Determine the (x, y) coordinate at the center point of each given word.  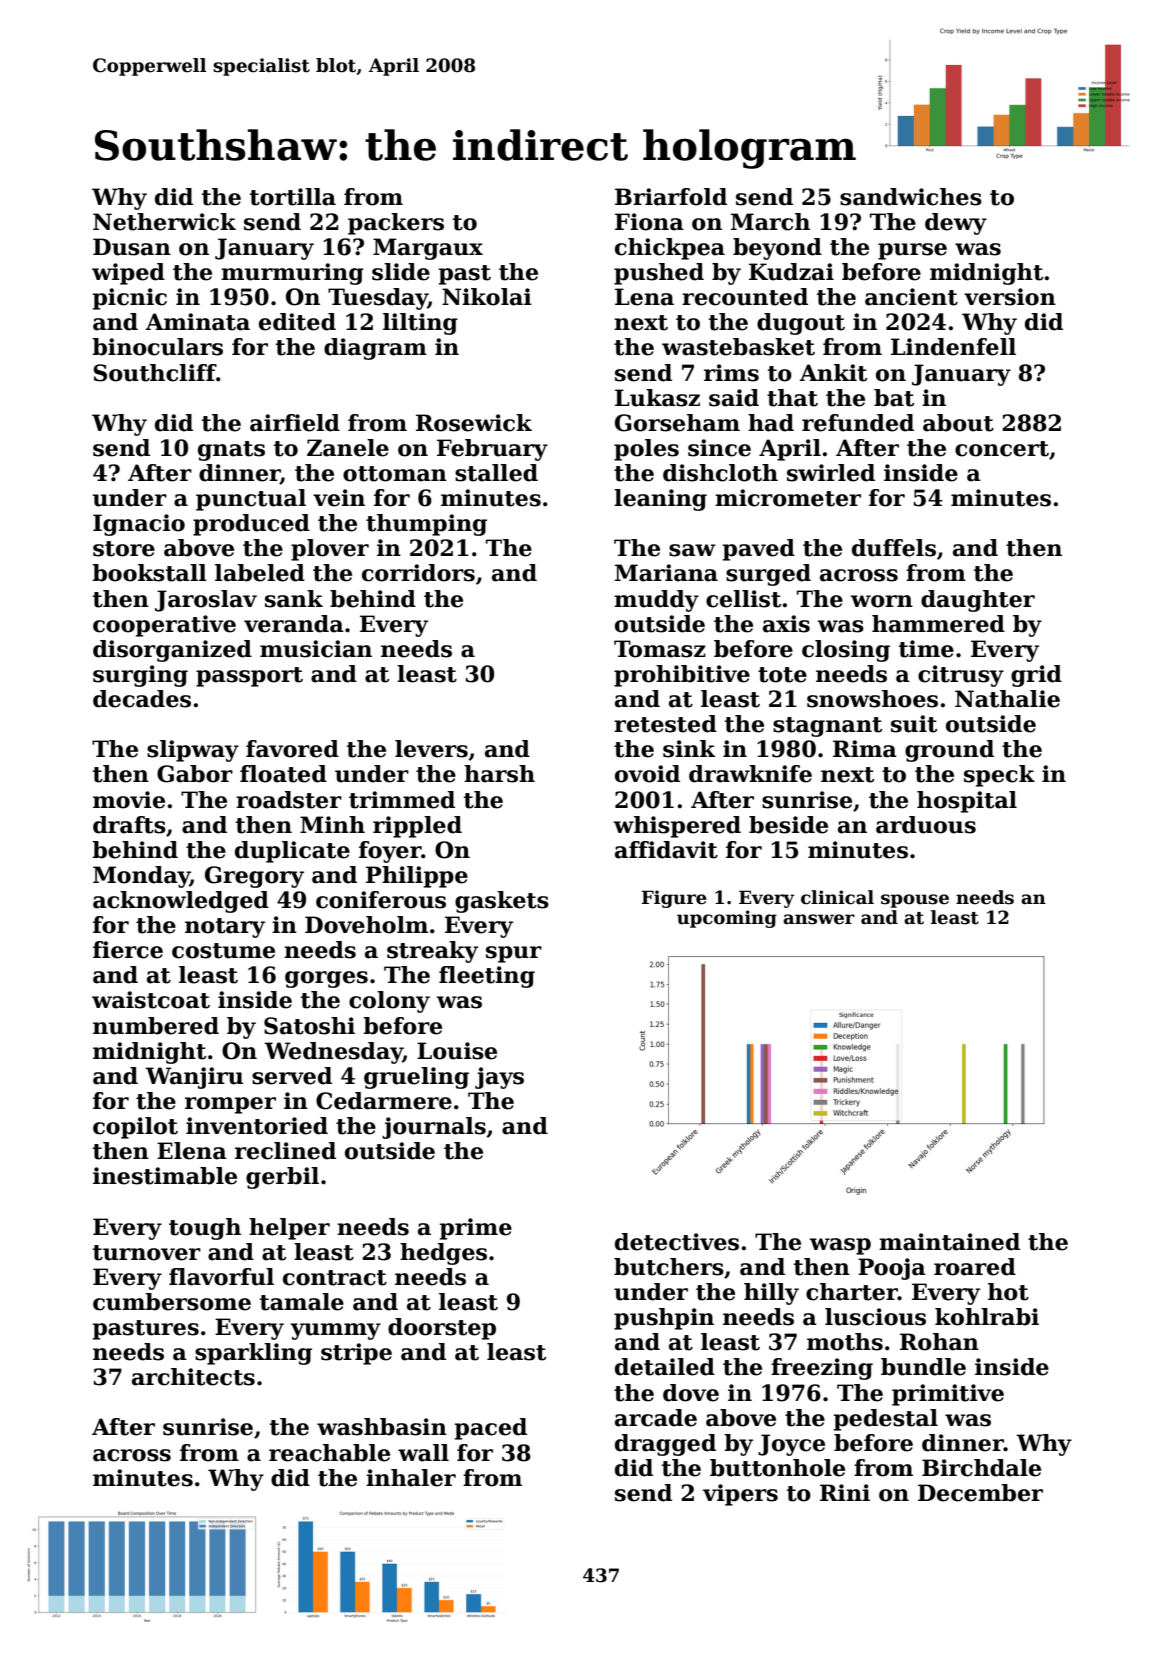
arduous (926, 825)
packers (396, 224)
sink (689, 749)
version (1010, 297)
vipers (740, 1495)
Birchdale (981, 1468)
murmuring (292, 274)
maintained (949, 1242)
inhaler (411, 1478)
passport (249, 677)
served (292, 1076)
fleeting (487, 977)
